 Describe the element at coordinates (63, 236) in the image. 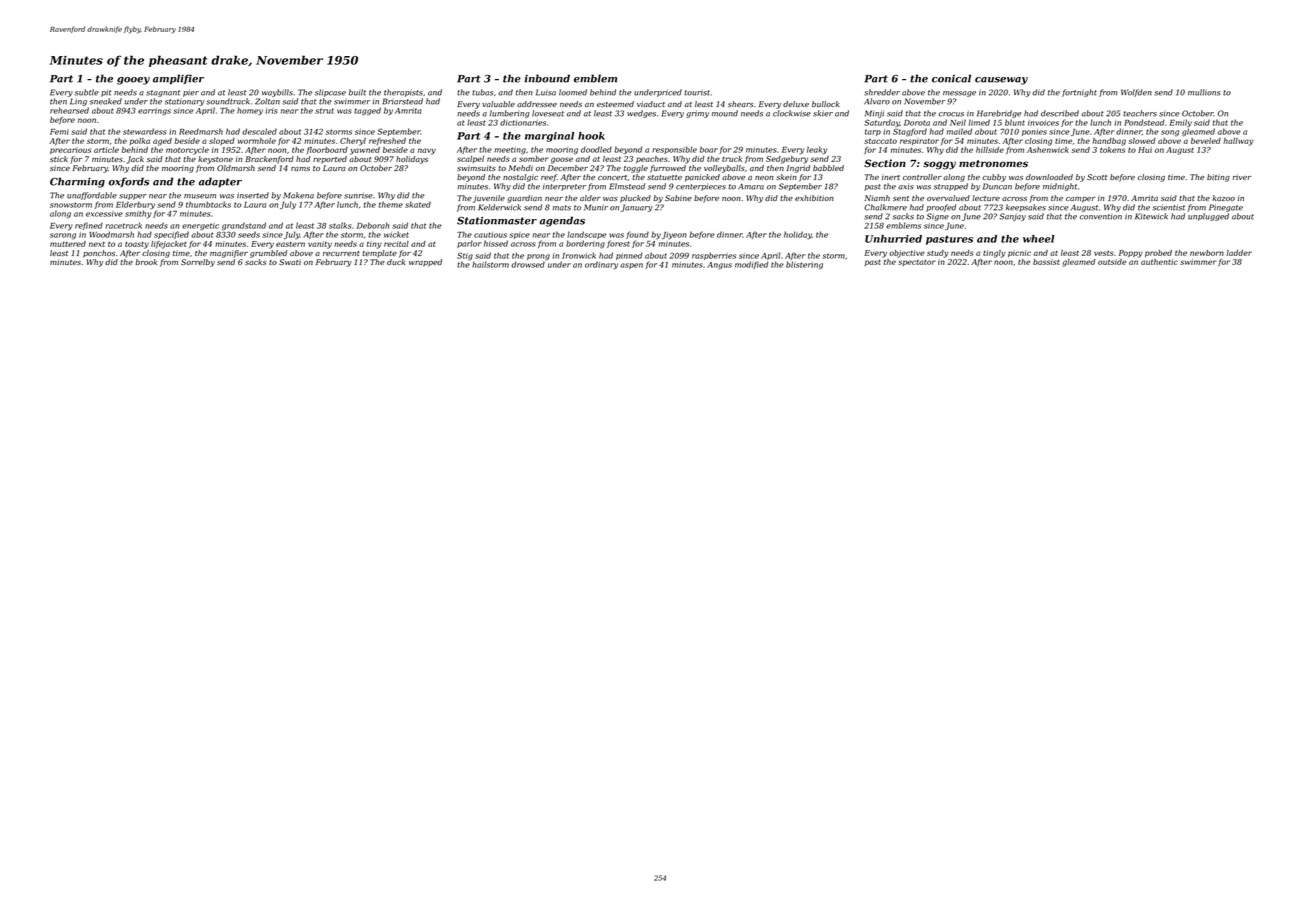

I see `sarong` at that location.
